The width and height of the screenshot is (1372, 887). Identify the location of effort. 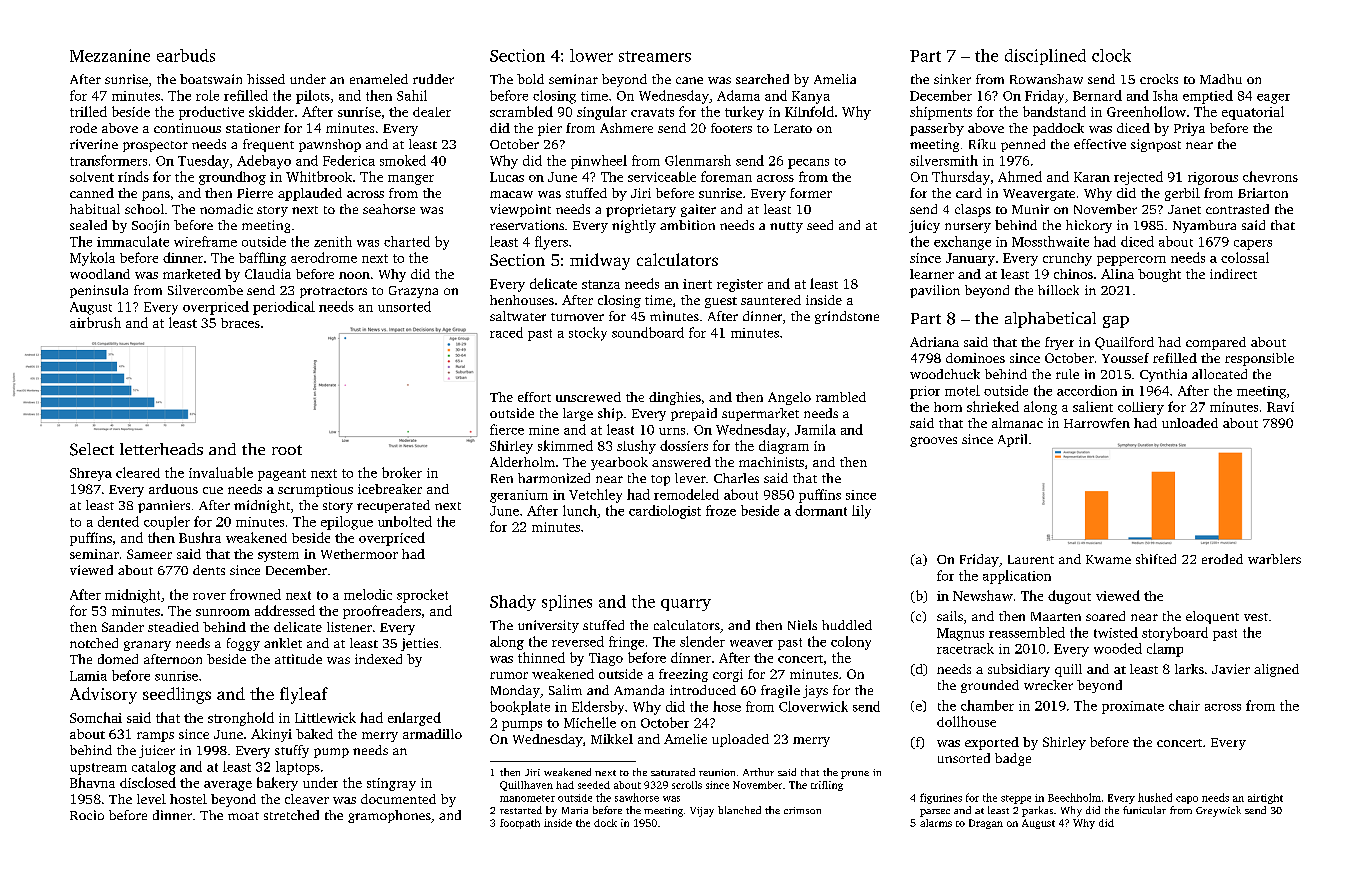
(534, 397).
